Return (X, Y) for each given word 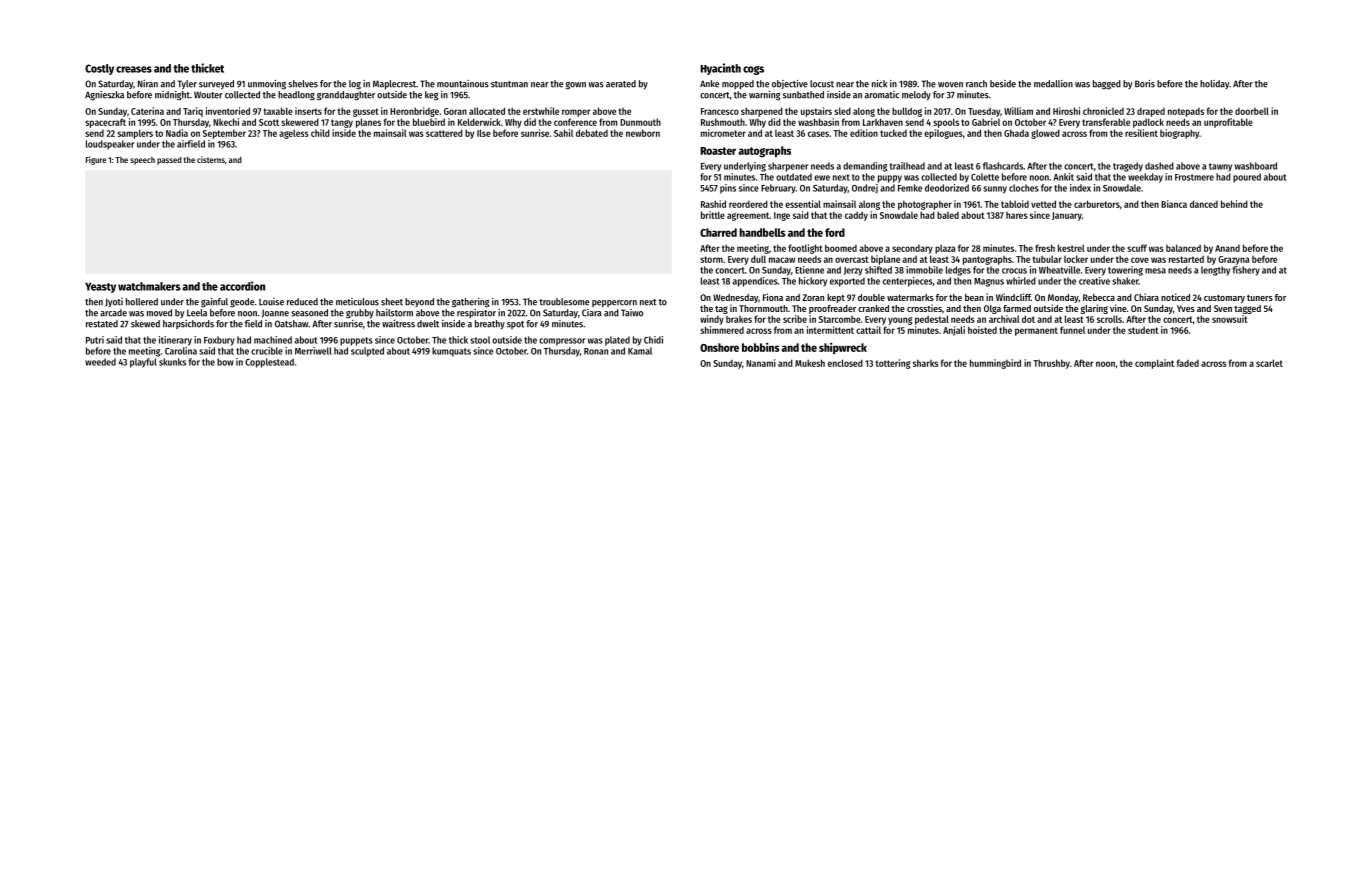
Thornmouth (763, 308)
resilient (1141, 133)
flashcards (1003, 166)
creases (134, 69)
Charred (718, 232)
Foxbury (219, 341)
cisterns (211, 159)
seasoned (309, 313)
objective (790, 84)
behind (1234, 204)
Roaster (718, 151)
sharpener (788, 167)
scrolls (1109, 319)
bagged (1107, 85)
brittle (713, 215)
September (224, 134)
